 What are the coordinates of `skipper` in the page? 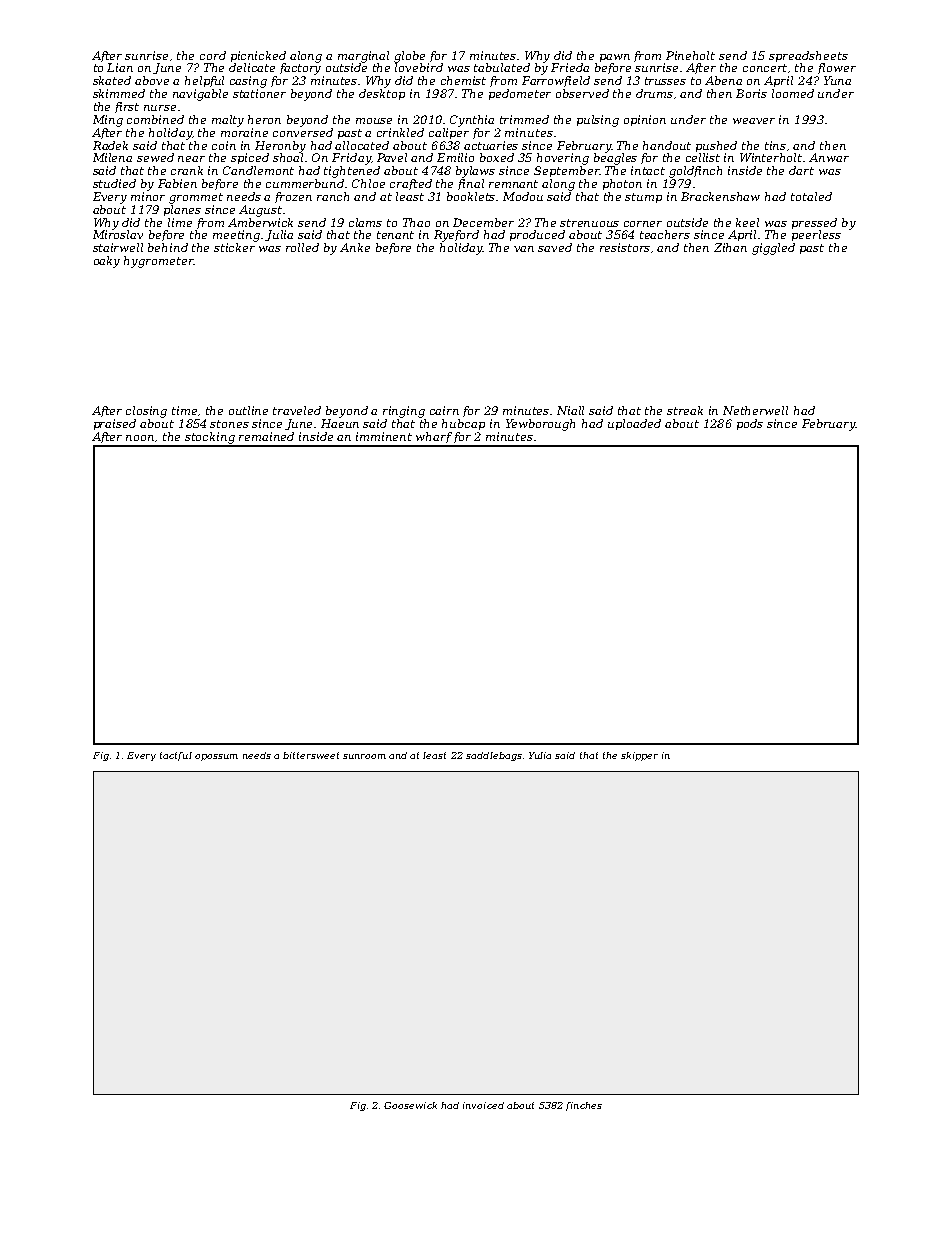 It's located at (639, 756).
